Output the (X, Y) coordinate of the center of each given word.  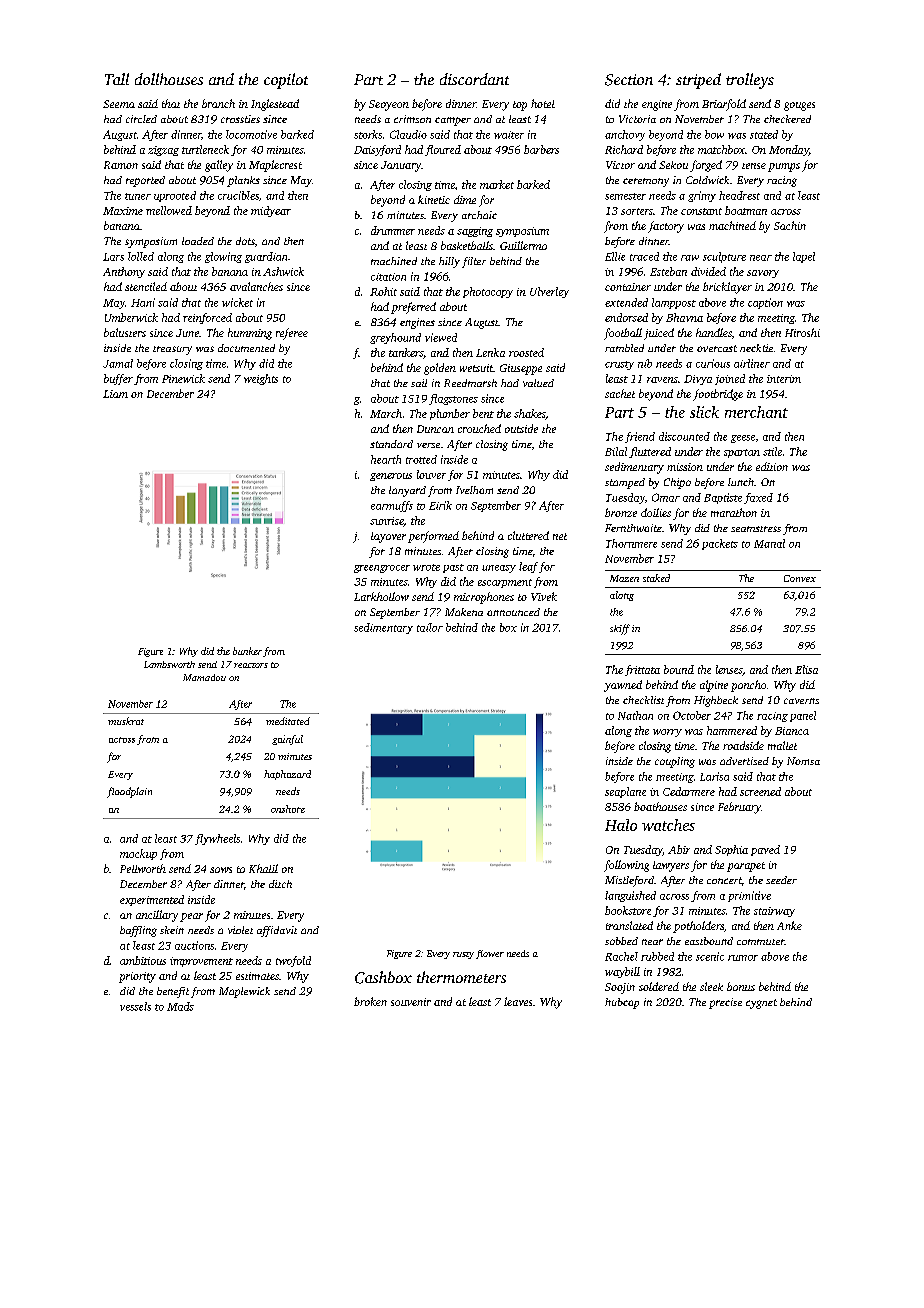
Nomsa (803, 761)
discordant (474, 79)
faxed (758, 498)
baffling (138, 931)
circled (141, 119)
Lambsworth (169, 664)
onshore (288, 809)
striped (698, 81)
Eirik (440, 505)
